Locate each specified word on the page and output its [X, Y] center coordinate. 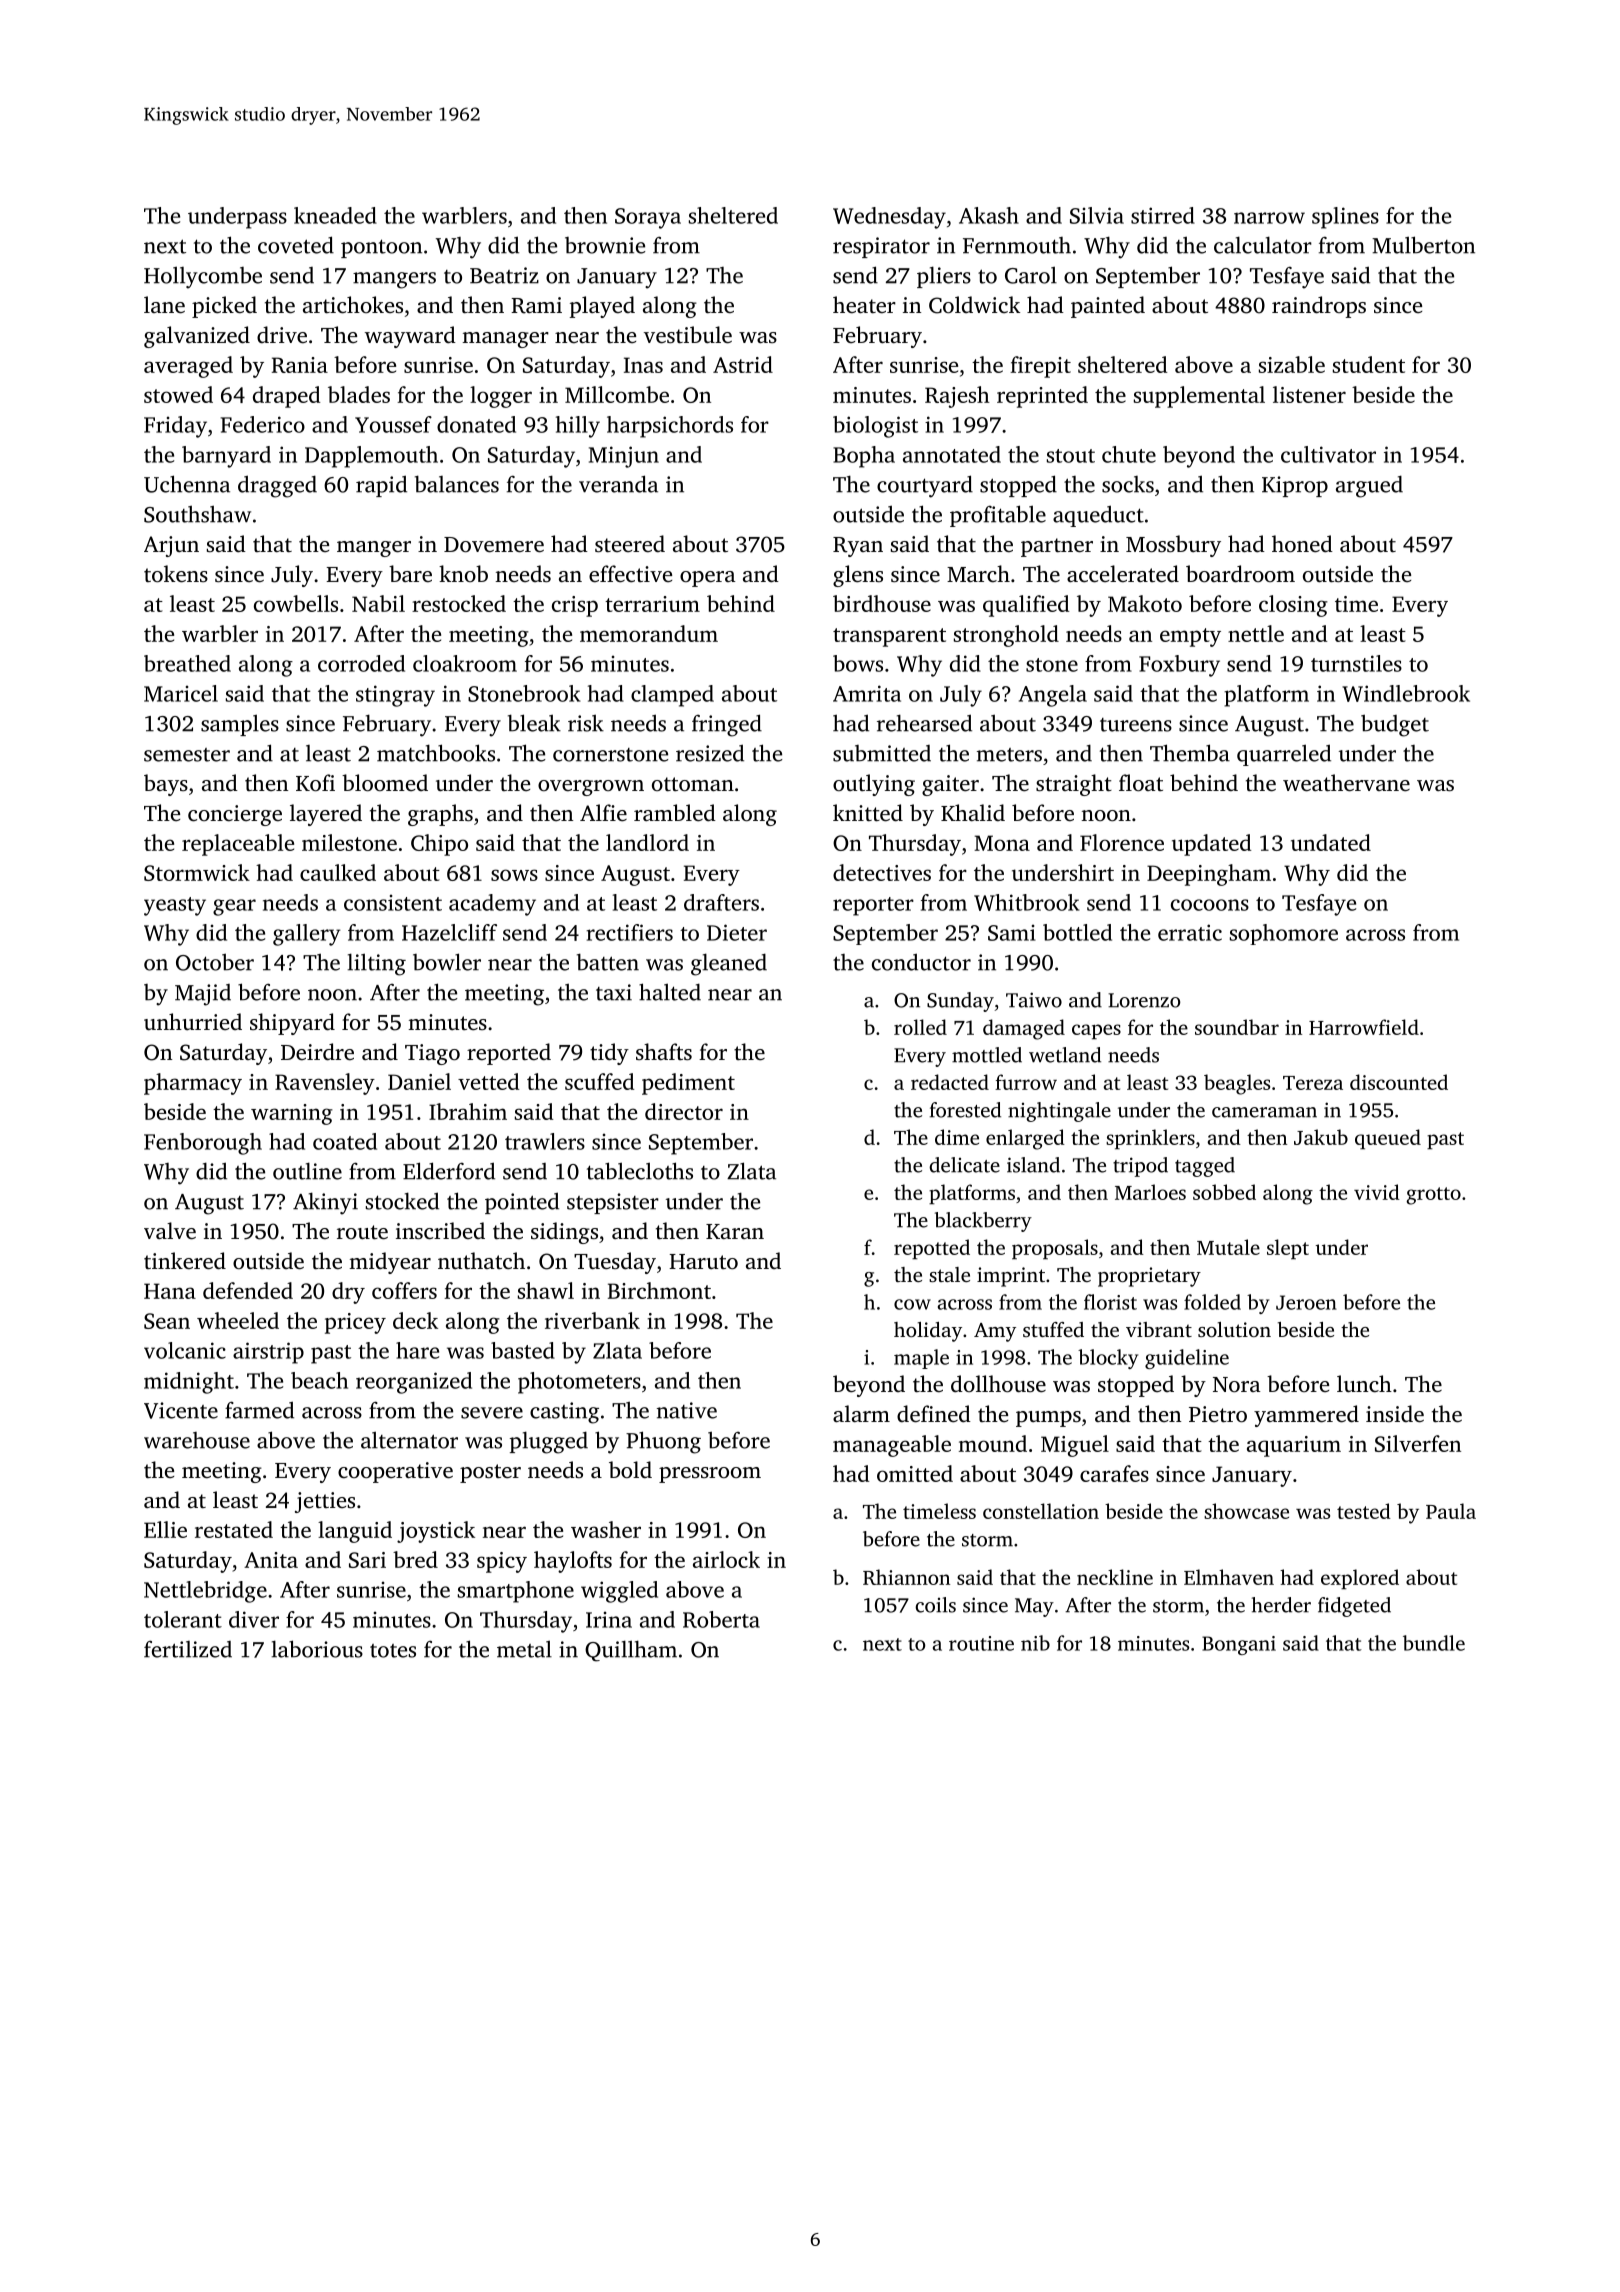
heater [864, 304]
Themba [1190, 753]
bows [858, 663]
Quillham [631, 1651]
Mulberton [1423, 245]
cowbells [296, 603]
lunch [1364, 1384]
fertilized [188, 1649]
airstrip [268, 1353]
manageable [892, 1446]
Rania [300, 365]
